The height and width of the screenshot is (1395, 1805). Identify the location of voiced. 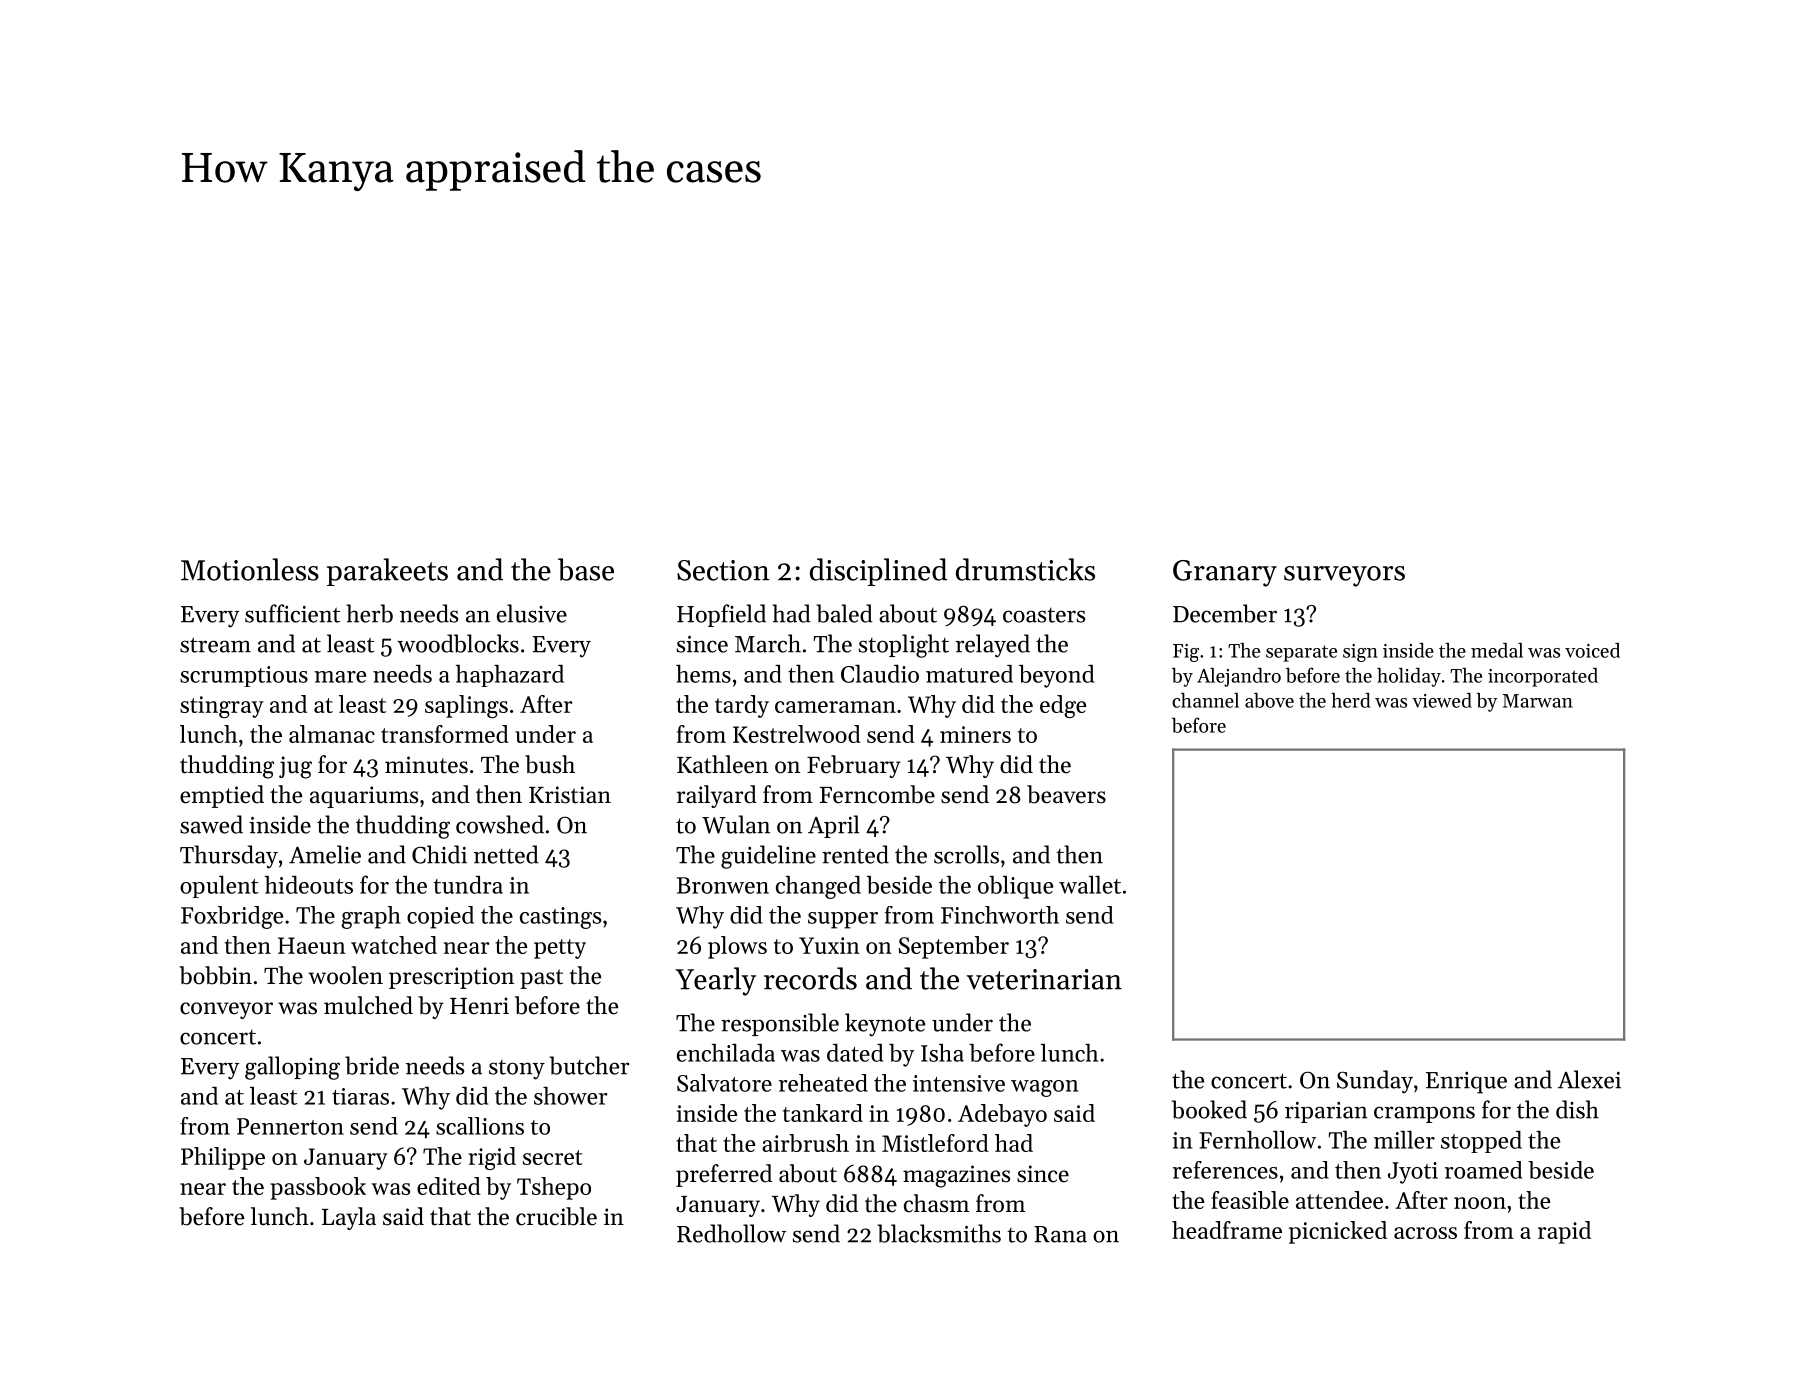
(1592, 650).
